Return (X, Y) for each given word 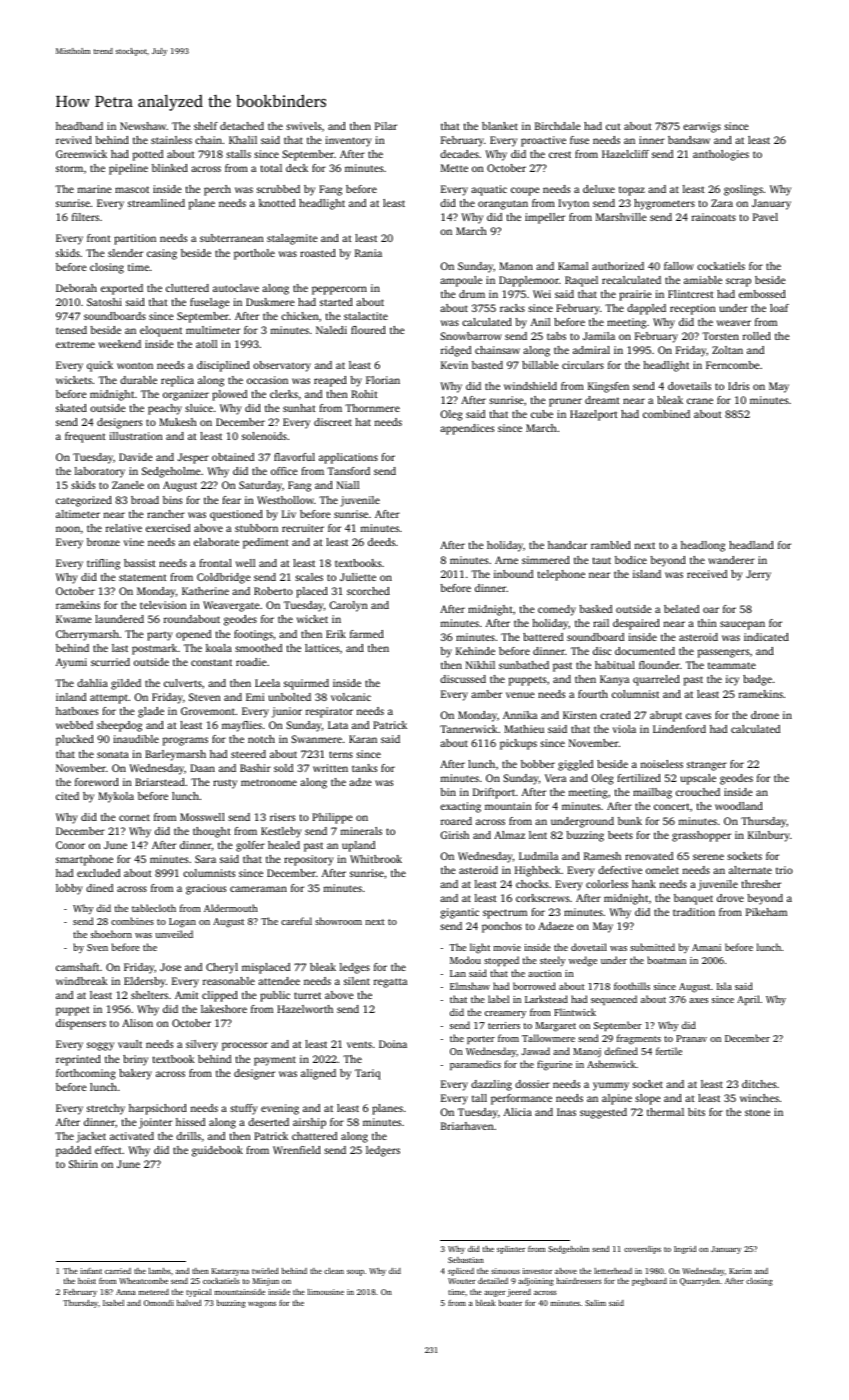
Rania (368, 253)
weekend (120, 344)
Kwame (74, 619)
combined (666, 414)
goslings (743, 190)
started (336, 302)
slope (648, 1099)
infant (91, 1271)
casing (162, 254)
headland (751, 545)
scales (309, 577)
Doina (393, 1044)
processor (245, 1046)
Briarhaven (467, 1126)
